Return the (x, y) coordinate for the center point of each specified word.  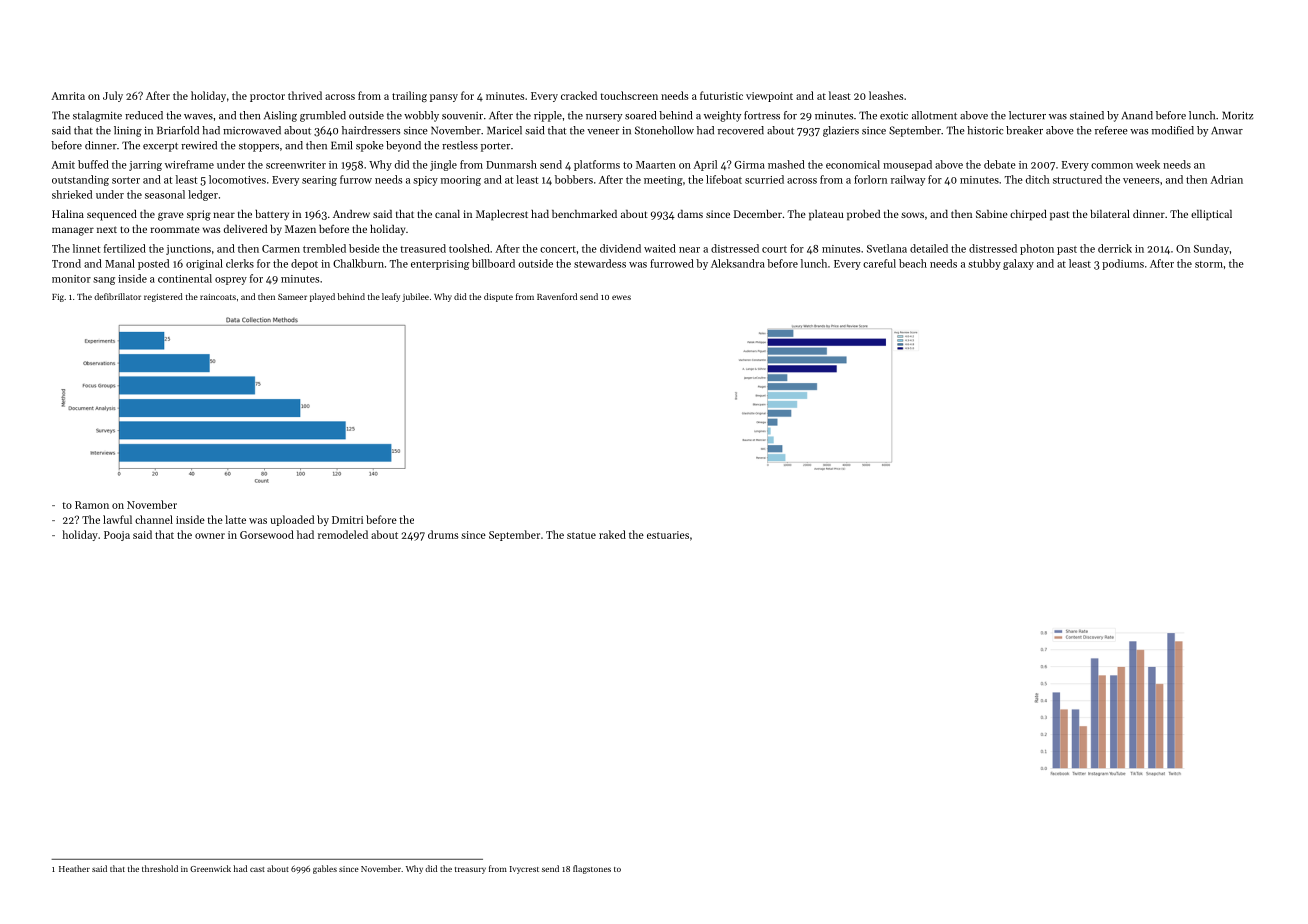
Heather (74, 868)
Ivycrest (524, 870)
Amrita (68, 96)
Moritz (1237, 115)
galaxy (1018, 264)
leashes (886, 95)
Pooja (117, 536)
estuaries (668, 535)
